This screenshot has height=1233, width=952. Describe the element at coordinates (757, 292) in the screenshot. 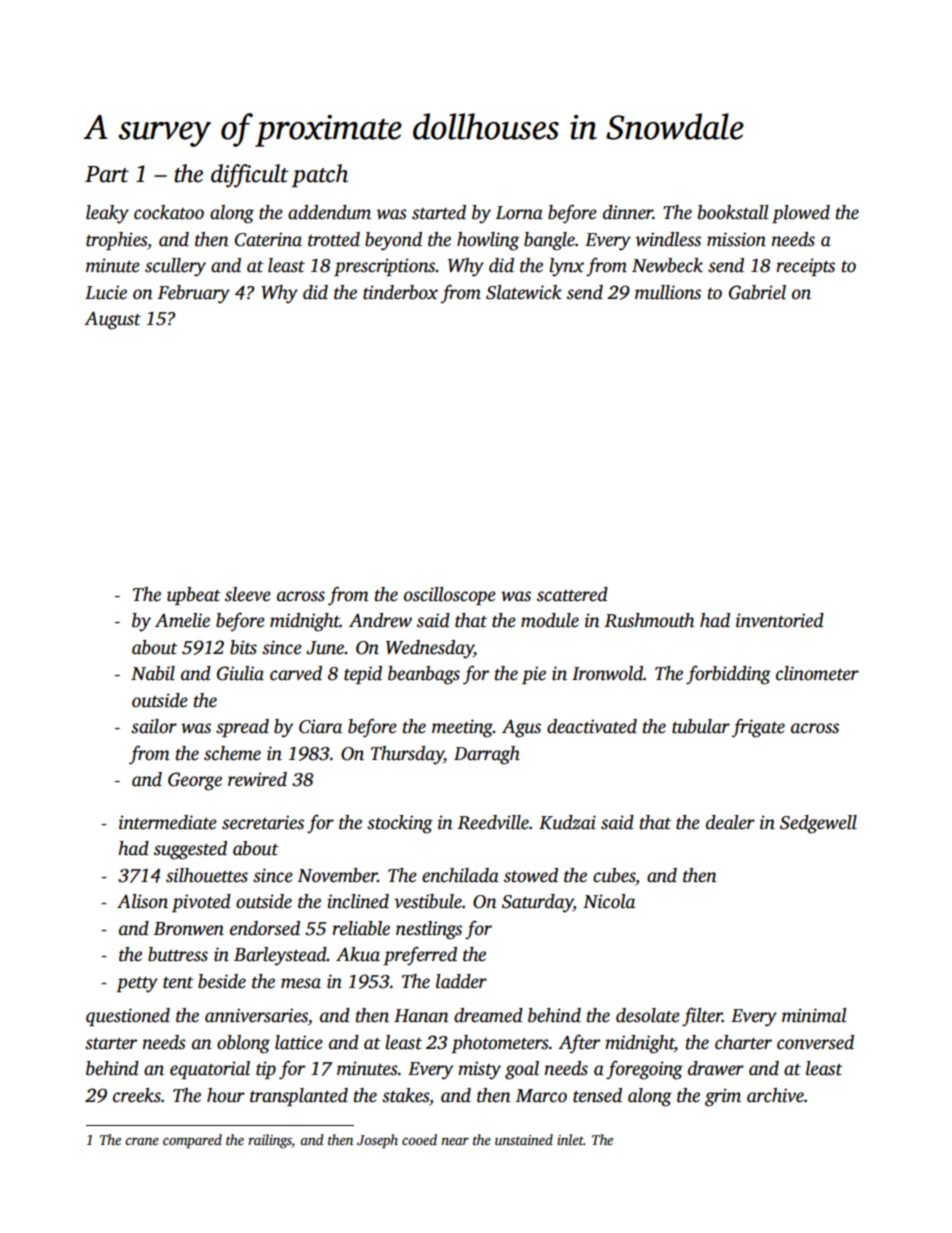

I see `Gabriel` at that location.
